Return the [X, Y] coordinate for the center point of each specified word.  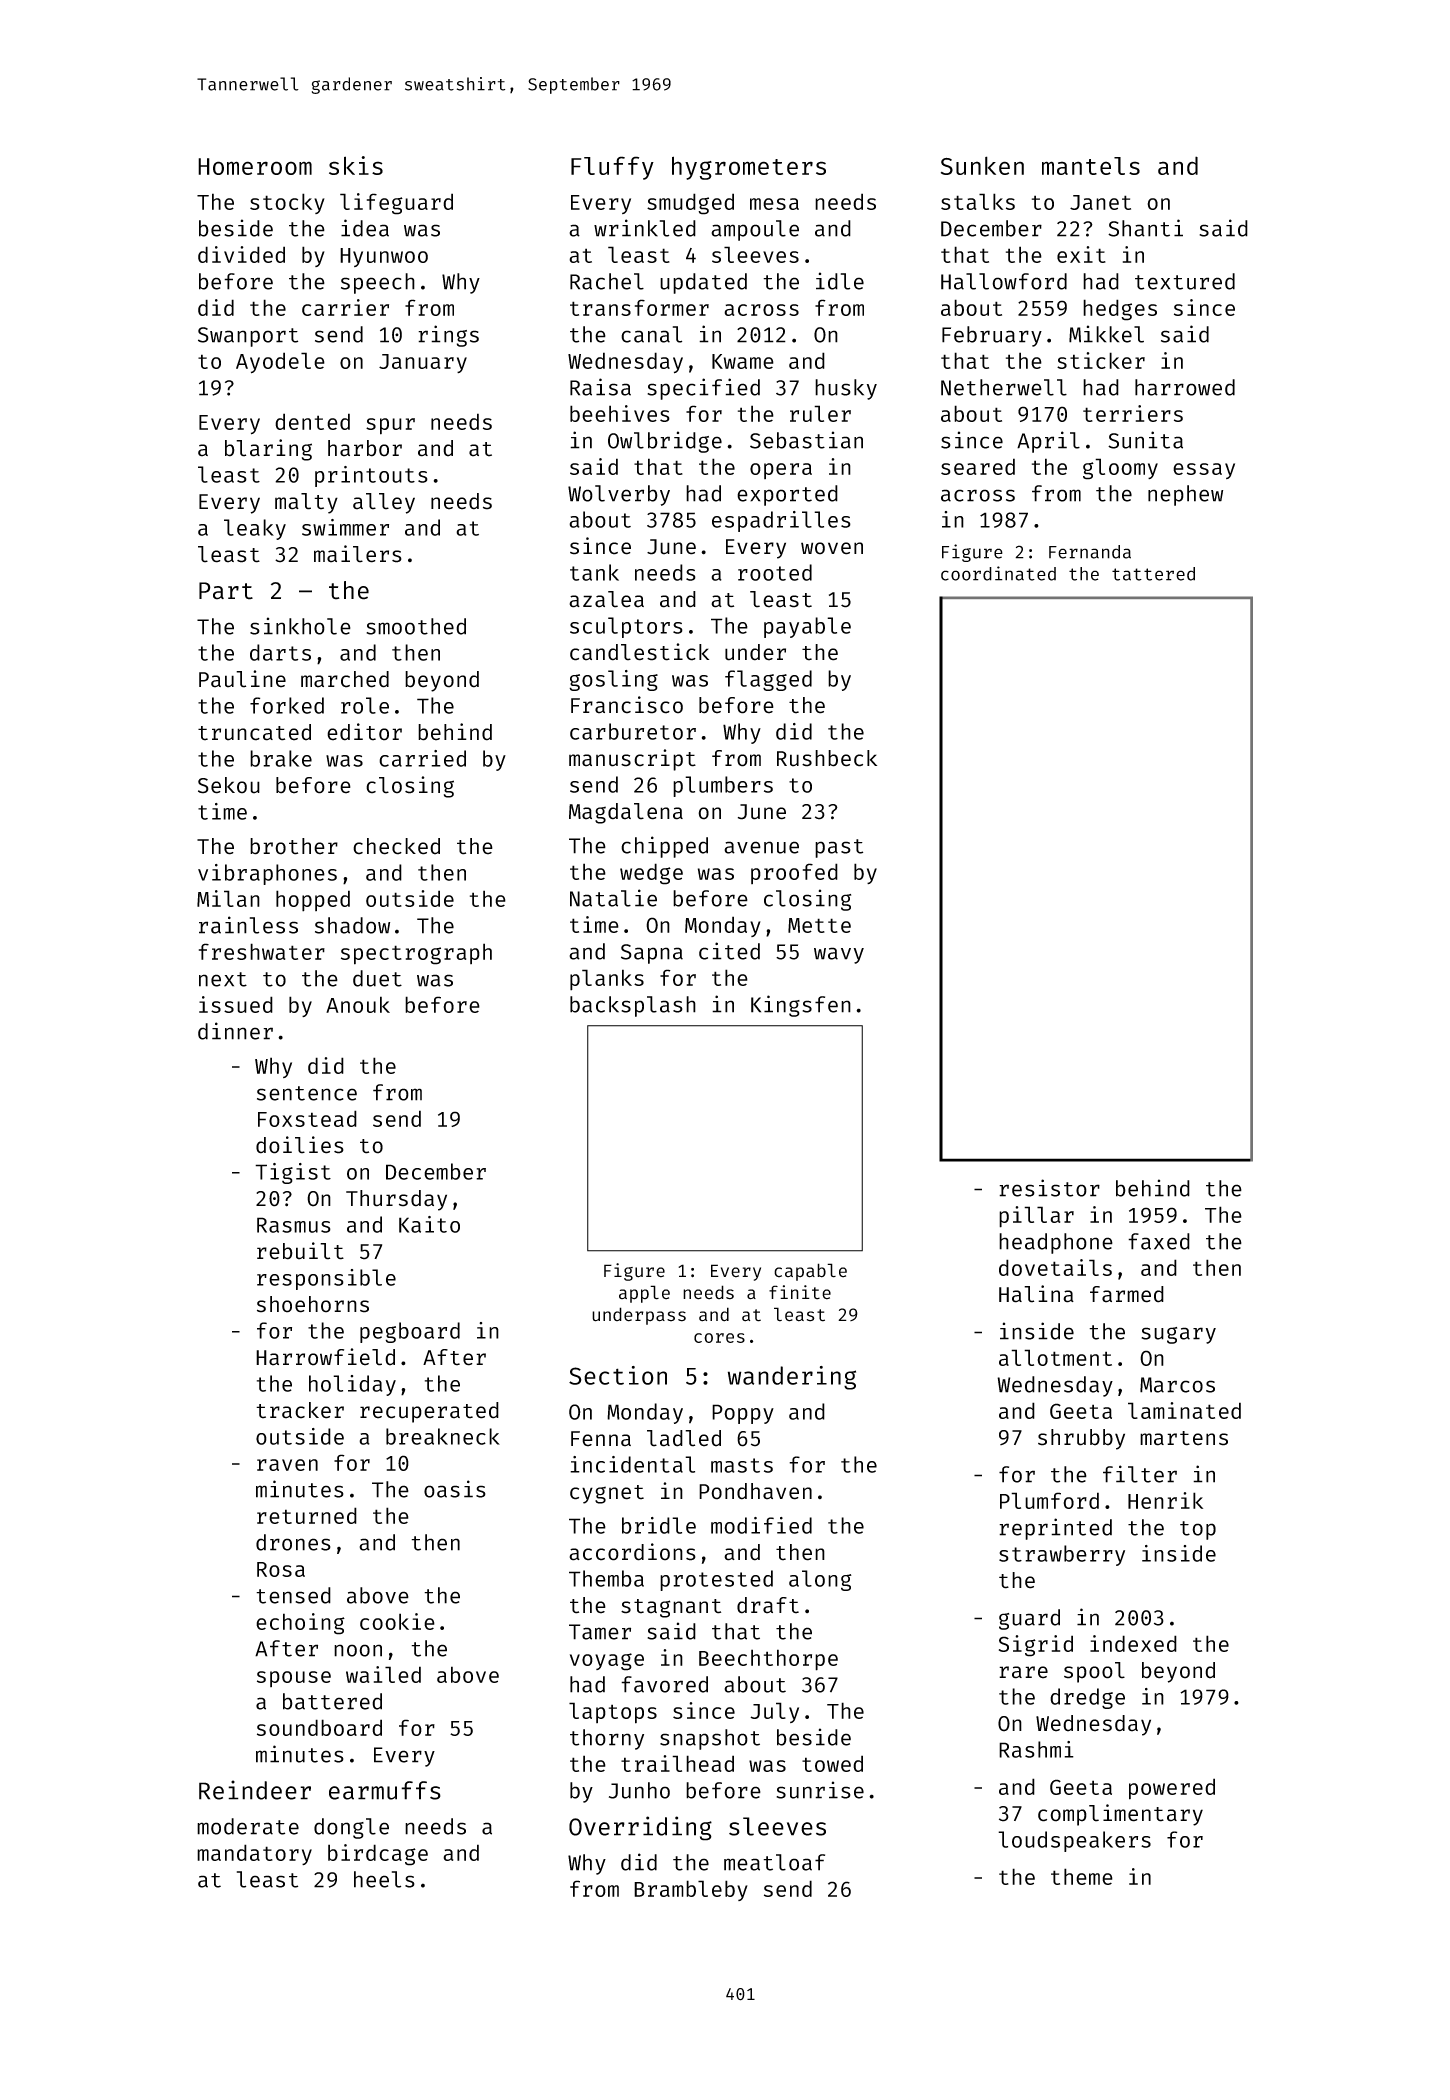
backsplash [633, 1006]
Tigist [293, 1173]
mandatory [254, 1854]
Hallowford [1004, 281]
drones [293, 1542]
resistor [1049, 1188]
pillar [1036, 1217]
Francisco [627, 705]
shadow [352, 925]
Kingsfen [801, 1006]
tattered [1153, 574]
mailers [358, 554]
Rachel [607, 281]
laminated [1184, 1410]
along [820, 1580]
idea [365, 228]
